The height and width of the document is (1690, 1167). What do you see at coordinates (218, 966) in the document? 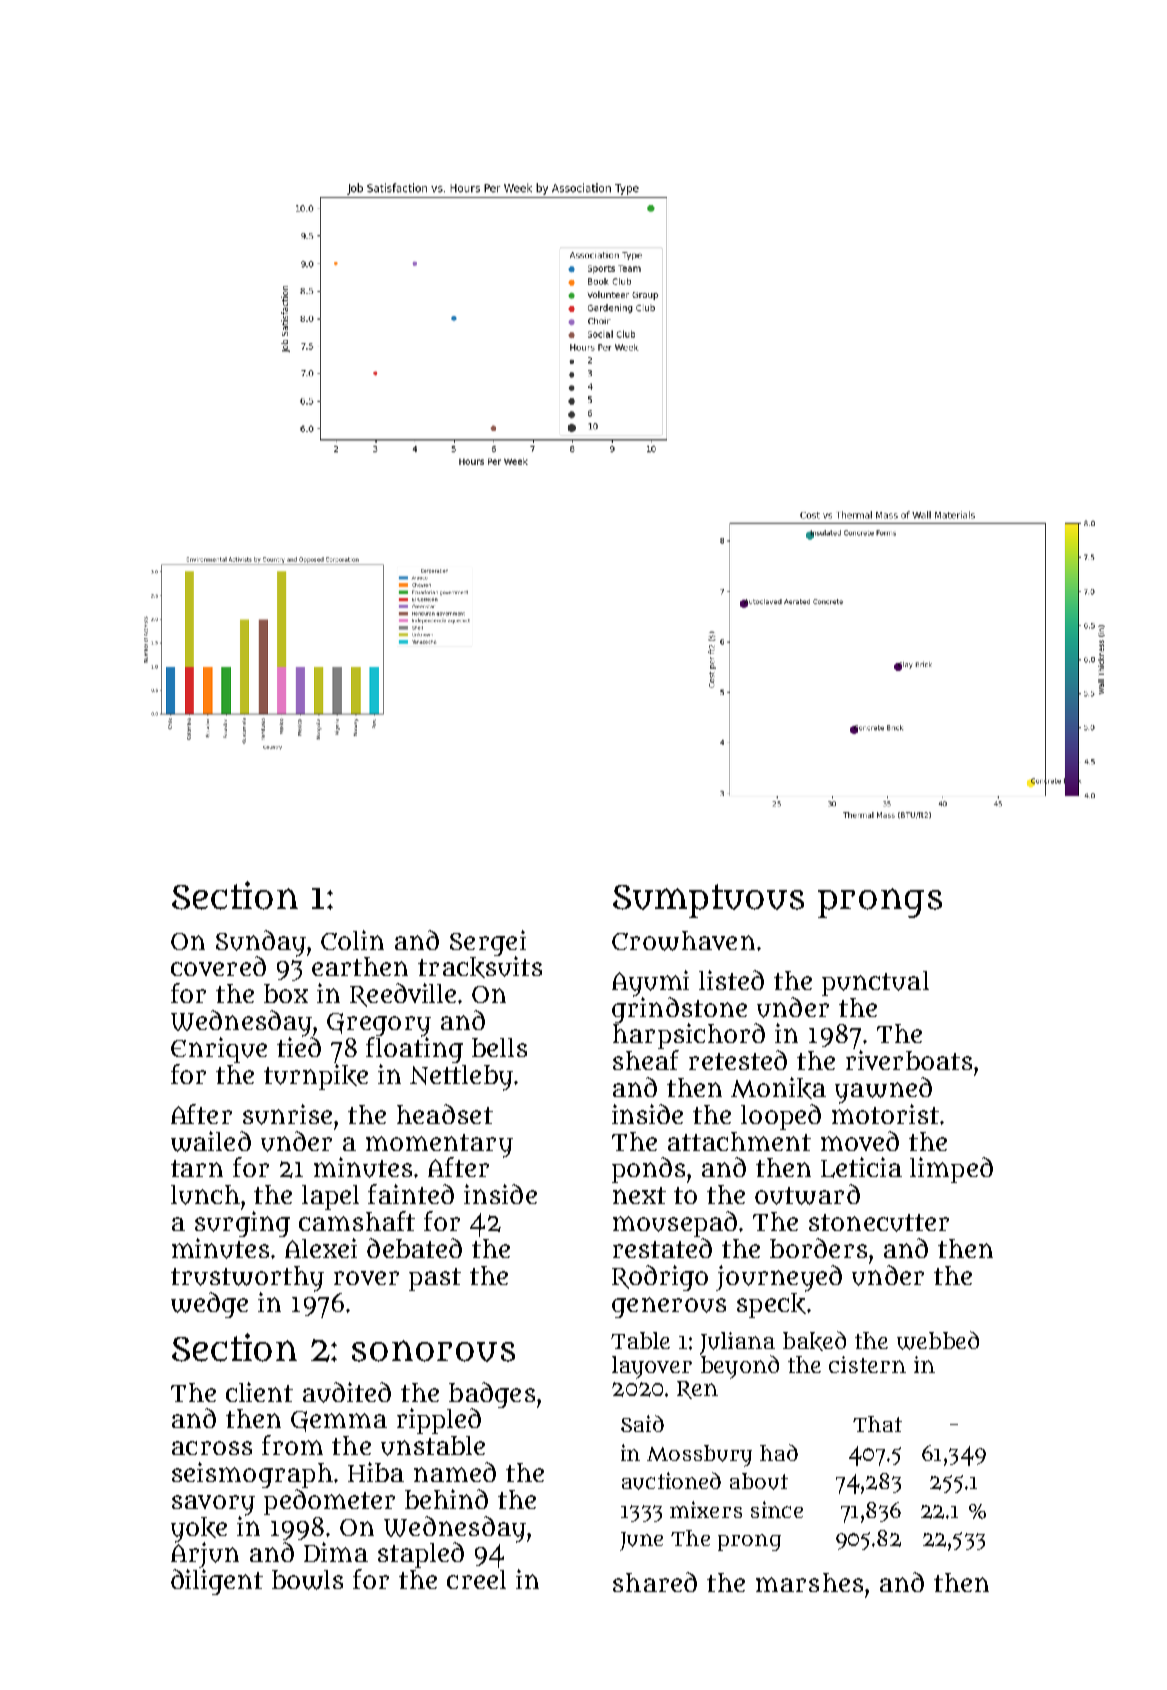
I see `covered` at bounding box center [218, 966].
